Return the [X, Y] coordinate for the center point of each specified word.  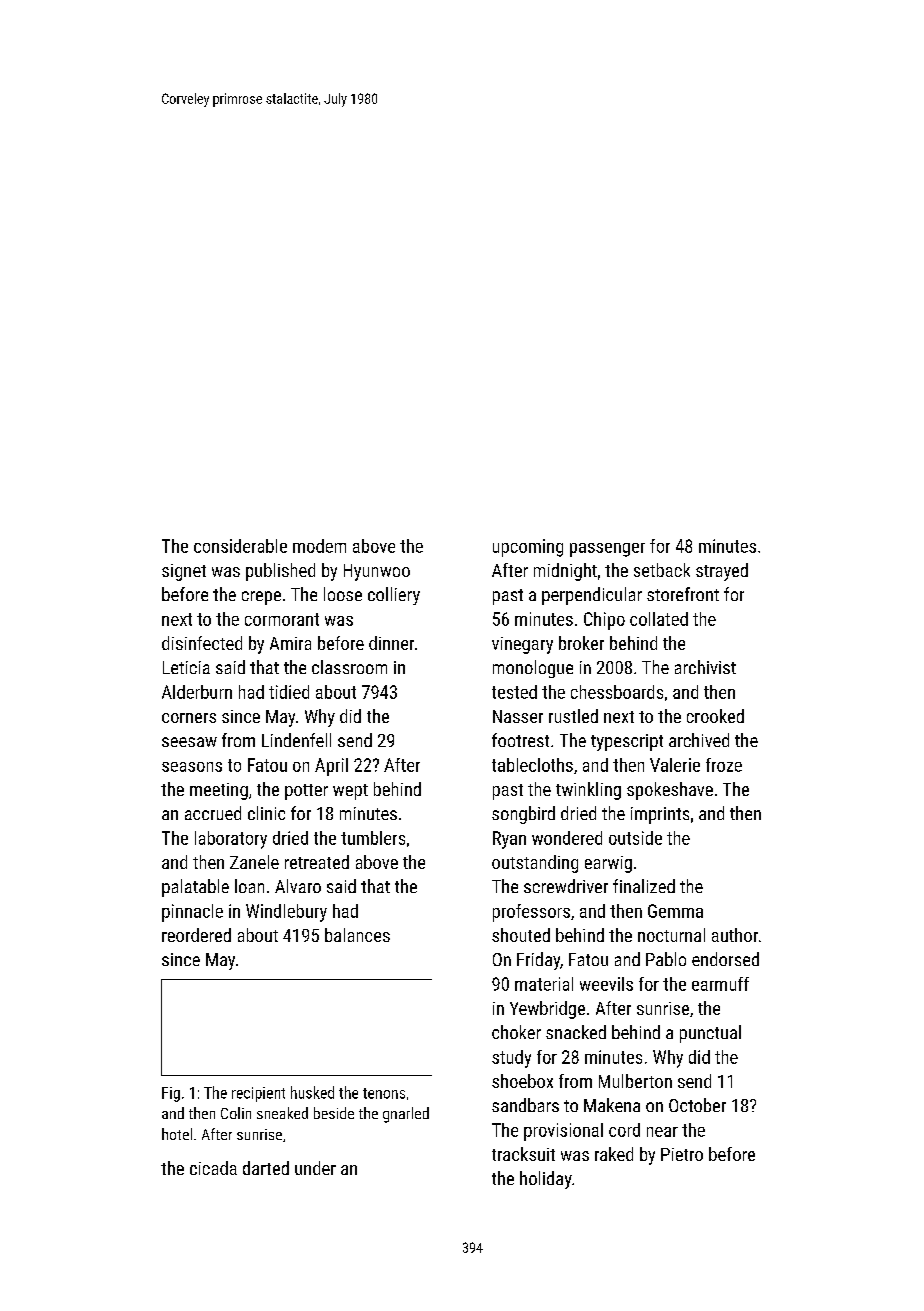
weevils [606, 984]
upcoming [528, 548]
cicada [213, 1168]
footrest [520, 740]
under [315, 1168]
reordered [196, 935]
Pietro [682, 1154]
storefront [683, 594]
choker [516, 1032]
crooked [715, 716]
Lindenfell [296, 740]
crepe [261, 598]
